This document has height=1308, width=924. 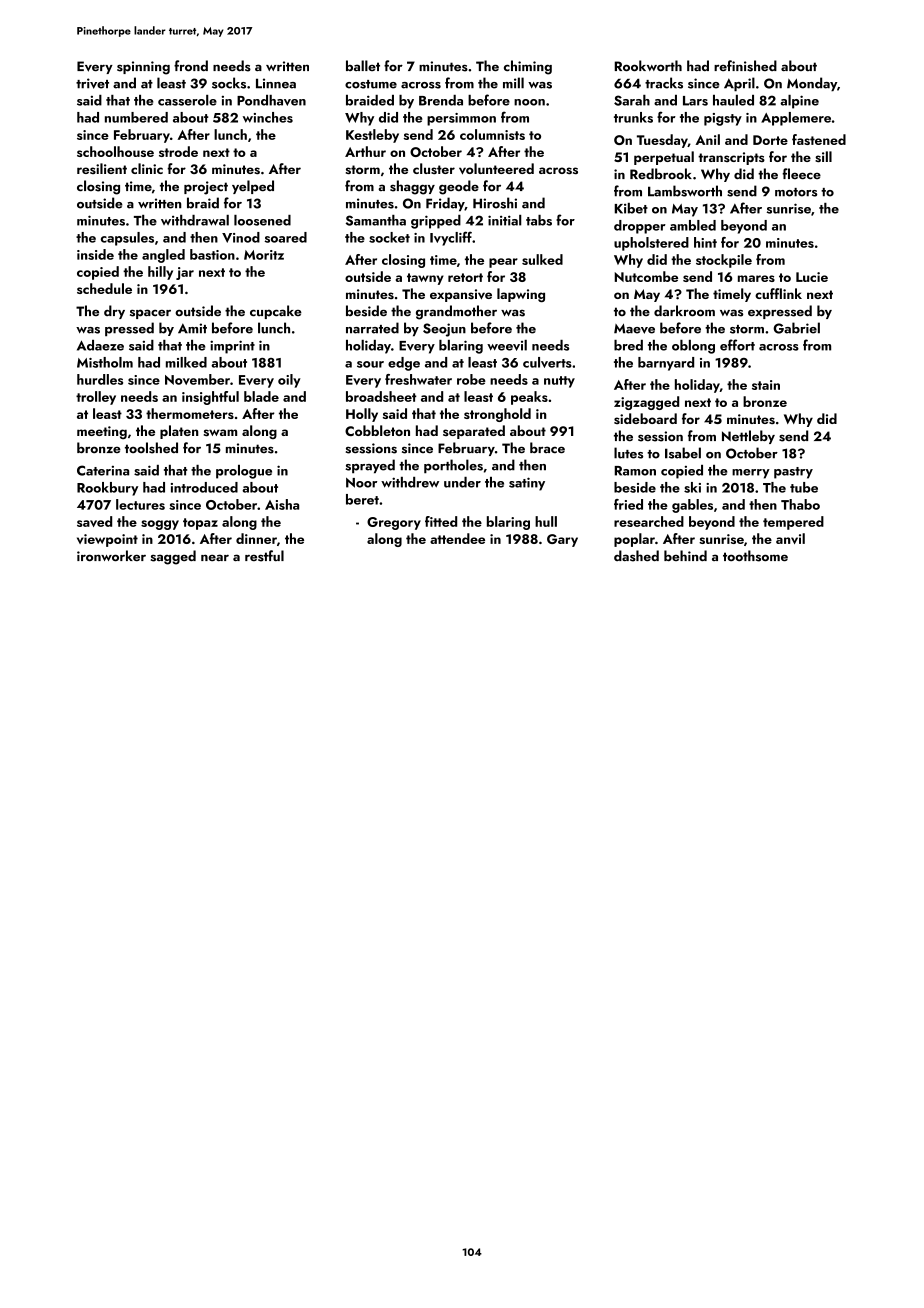 What do you see at coordinates (456, 312) in the document?
I see `grandmother` at bounding box center [456, 312].
